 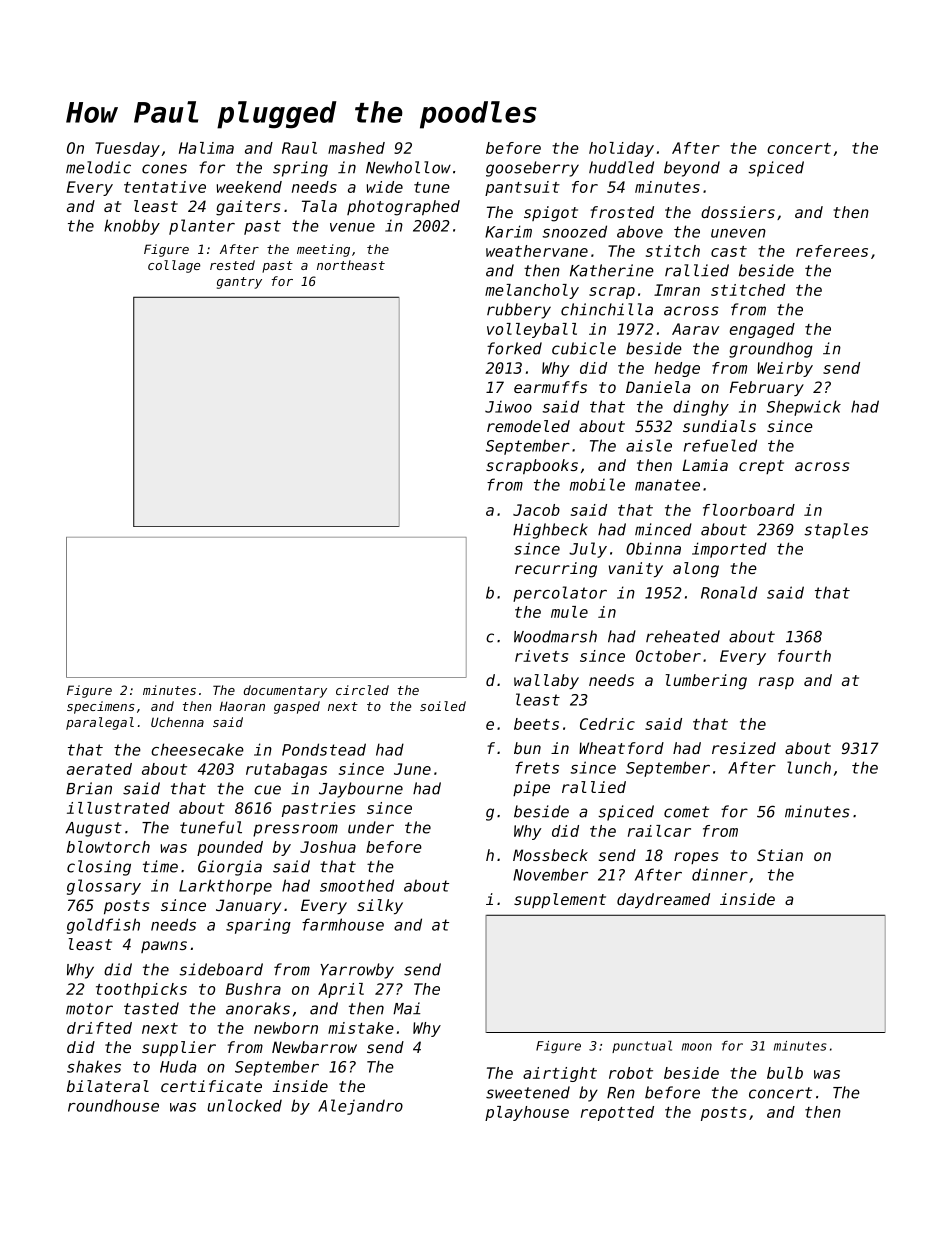 I want to click on groundhog, so click(x=771, y=350).
